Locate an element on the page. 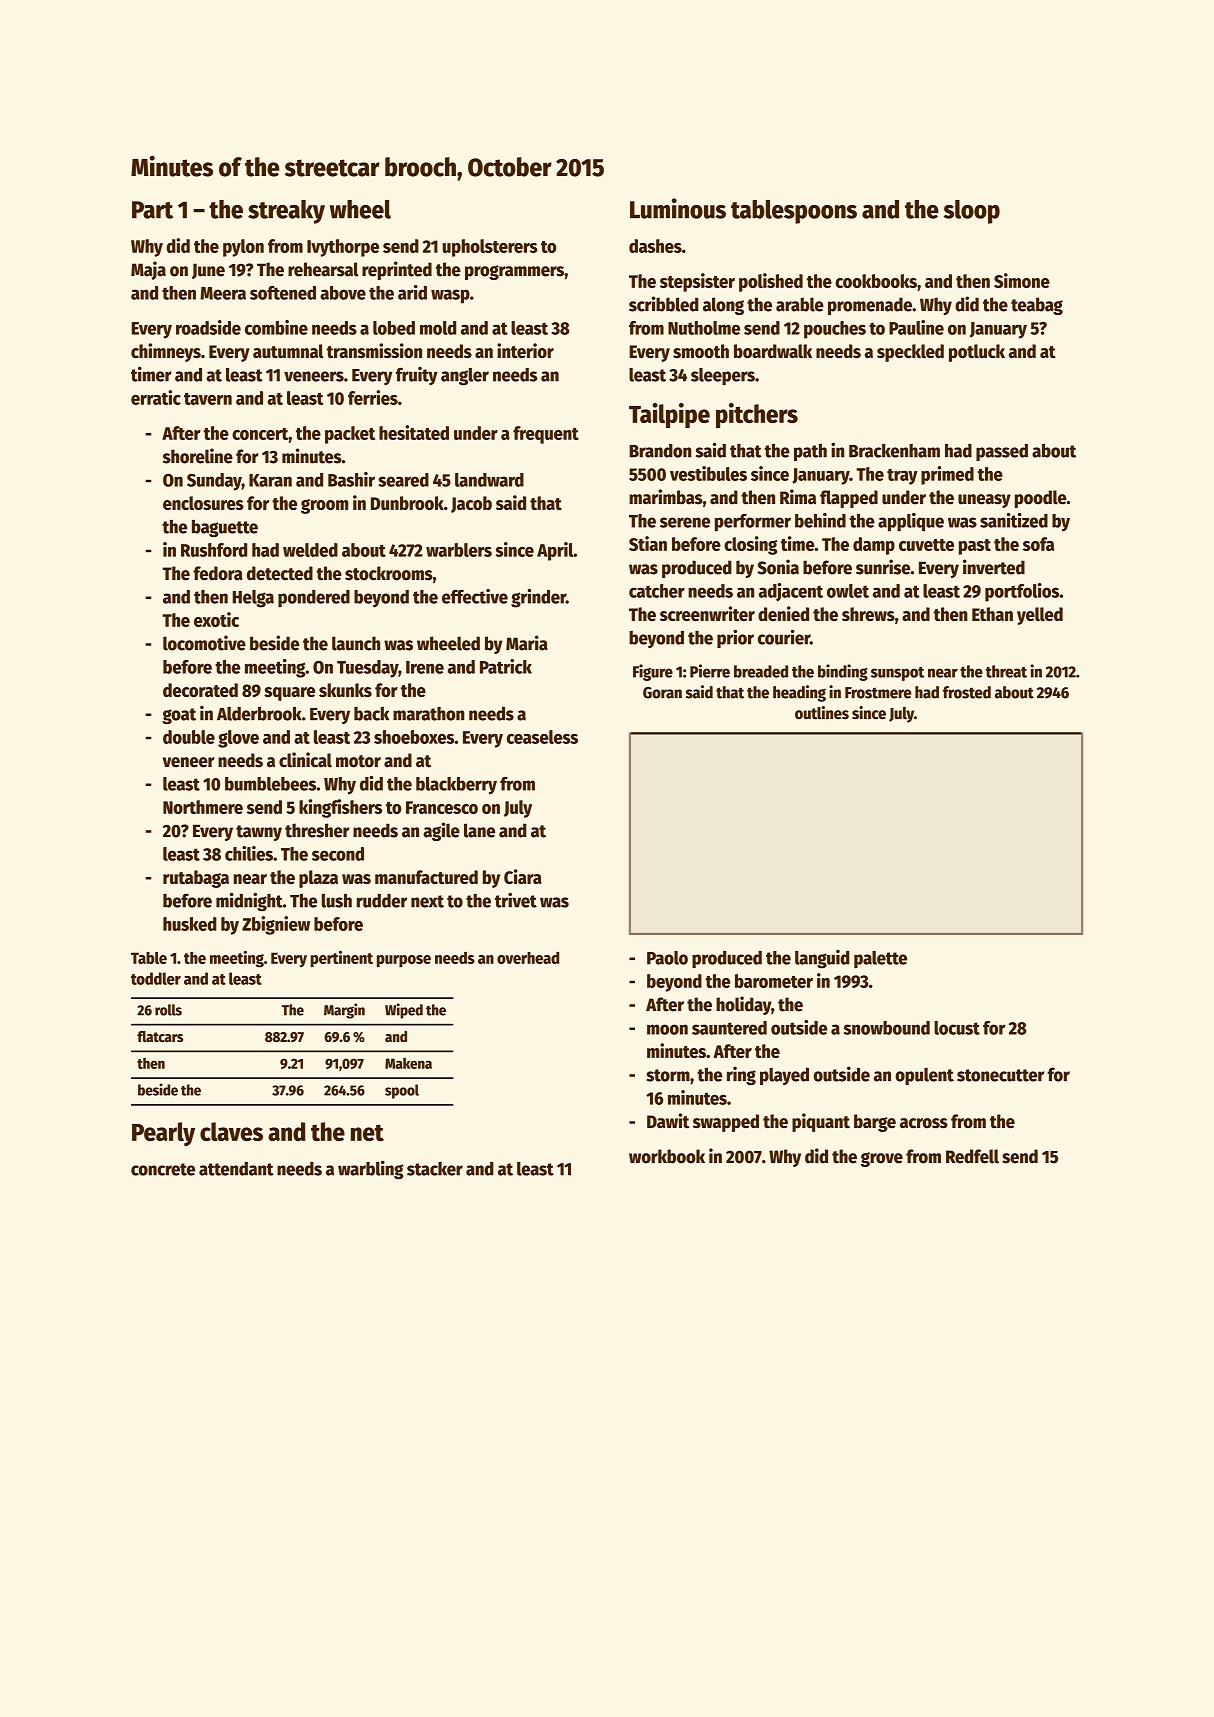  tavern is located at coordinates (208, 399).
